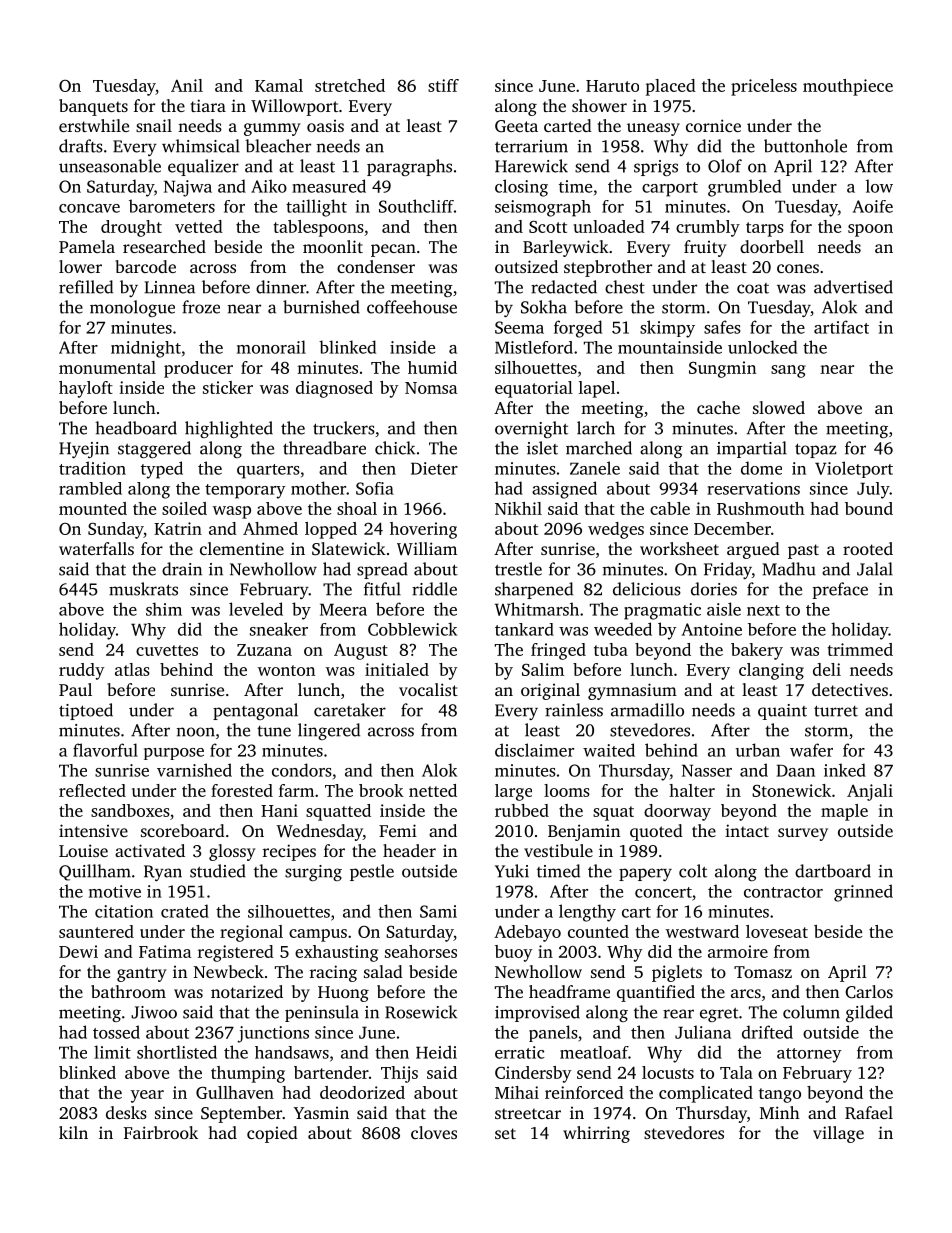 Image resolution: width=952 pixels, height=1233 pixels. Describe the element at coordinates (80, 266) in the screenshot. I see `lower` at that location.
